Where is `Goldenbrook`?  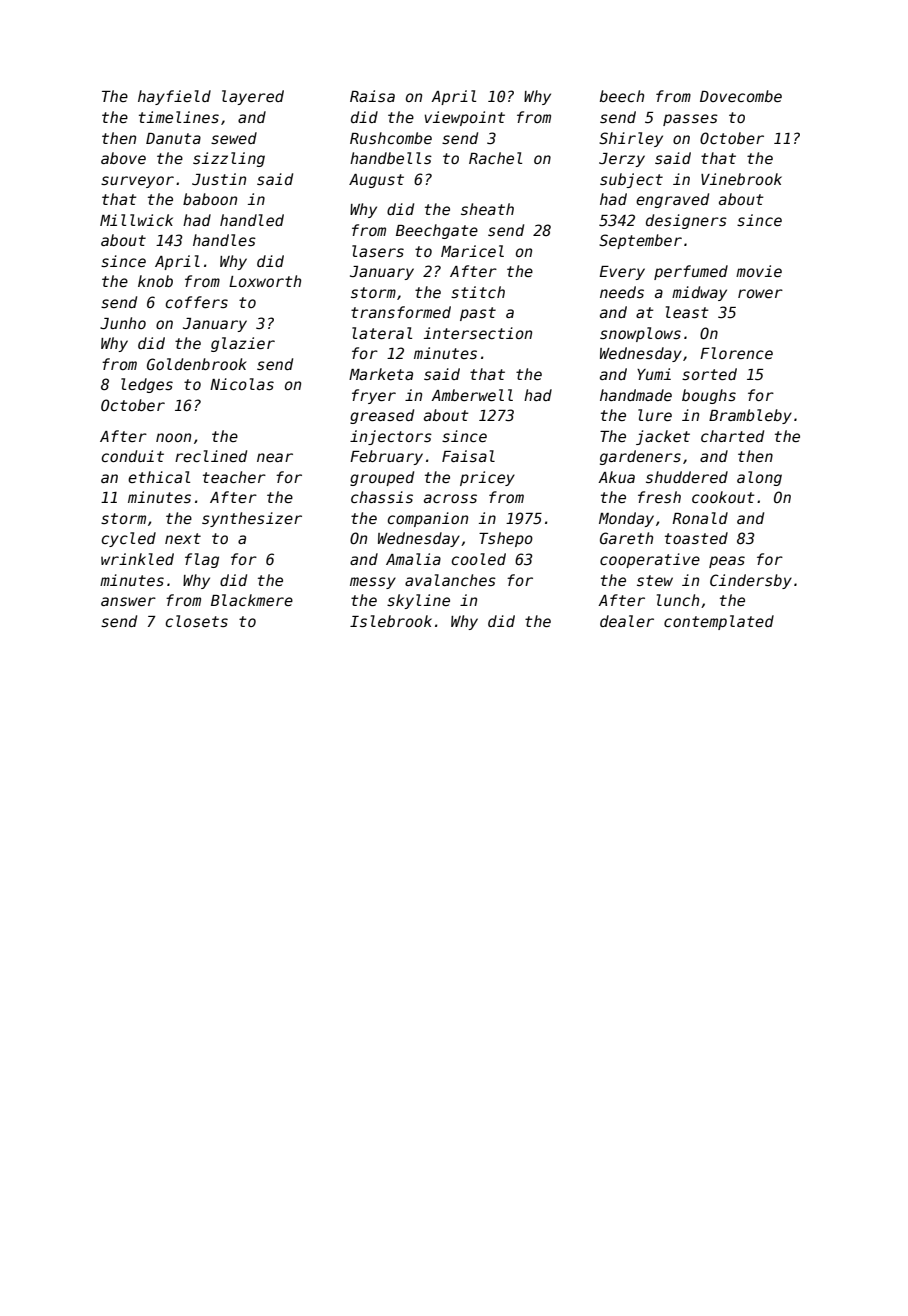
Goldenbrook is located at coordinates (197, 364).
